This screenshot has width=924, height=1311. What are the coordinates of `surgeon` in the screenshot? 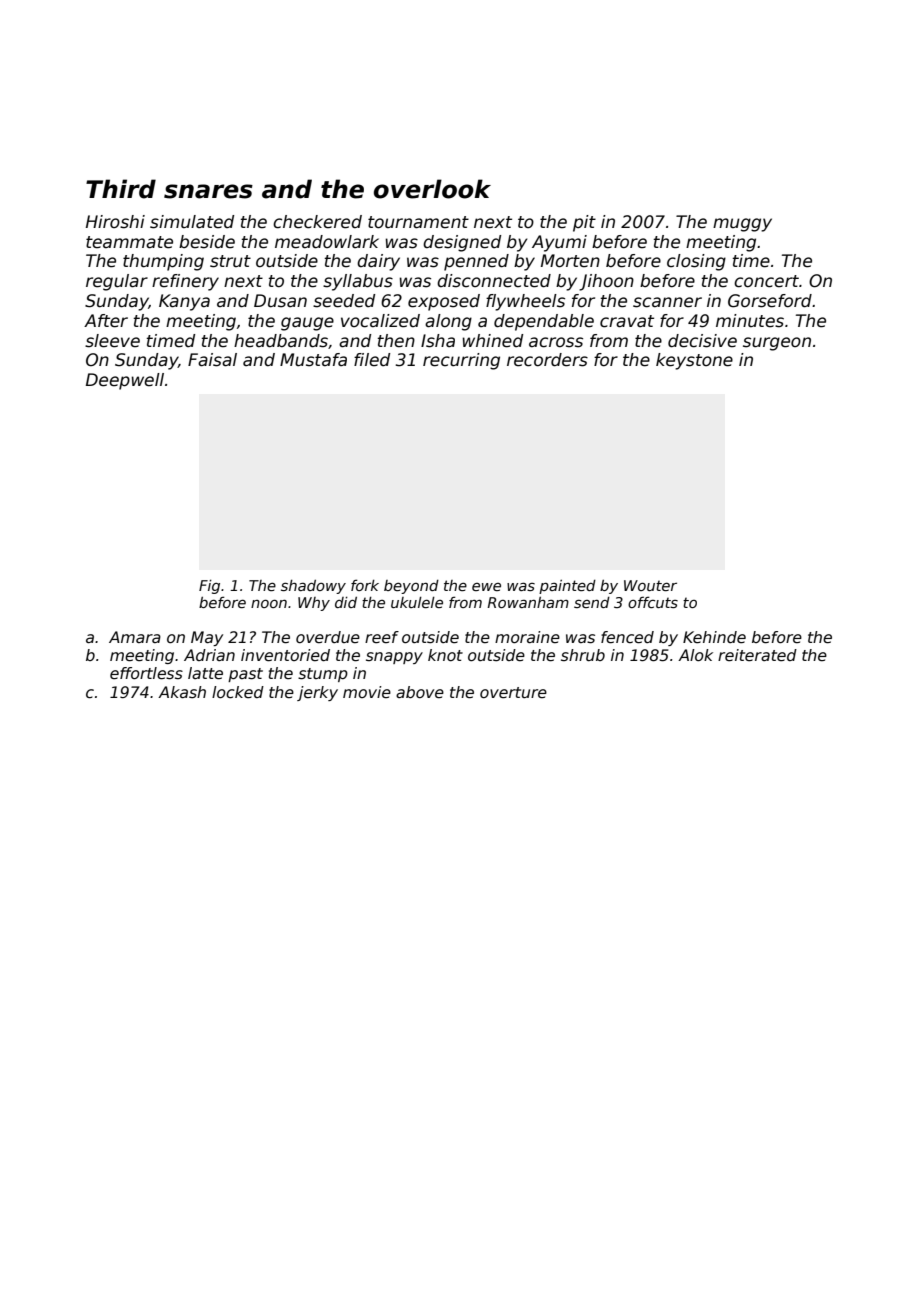 It's located at (777, 344).
